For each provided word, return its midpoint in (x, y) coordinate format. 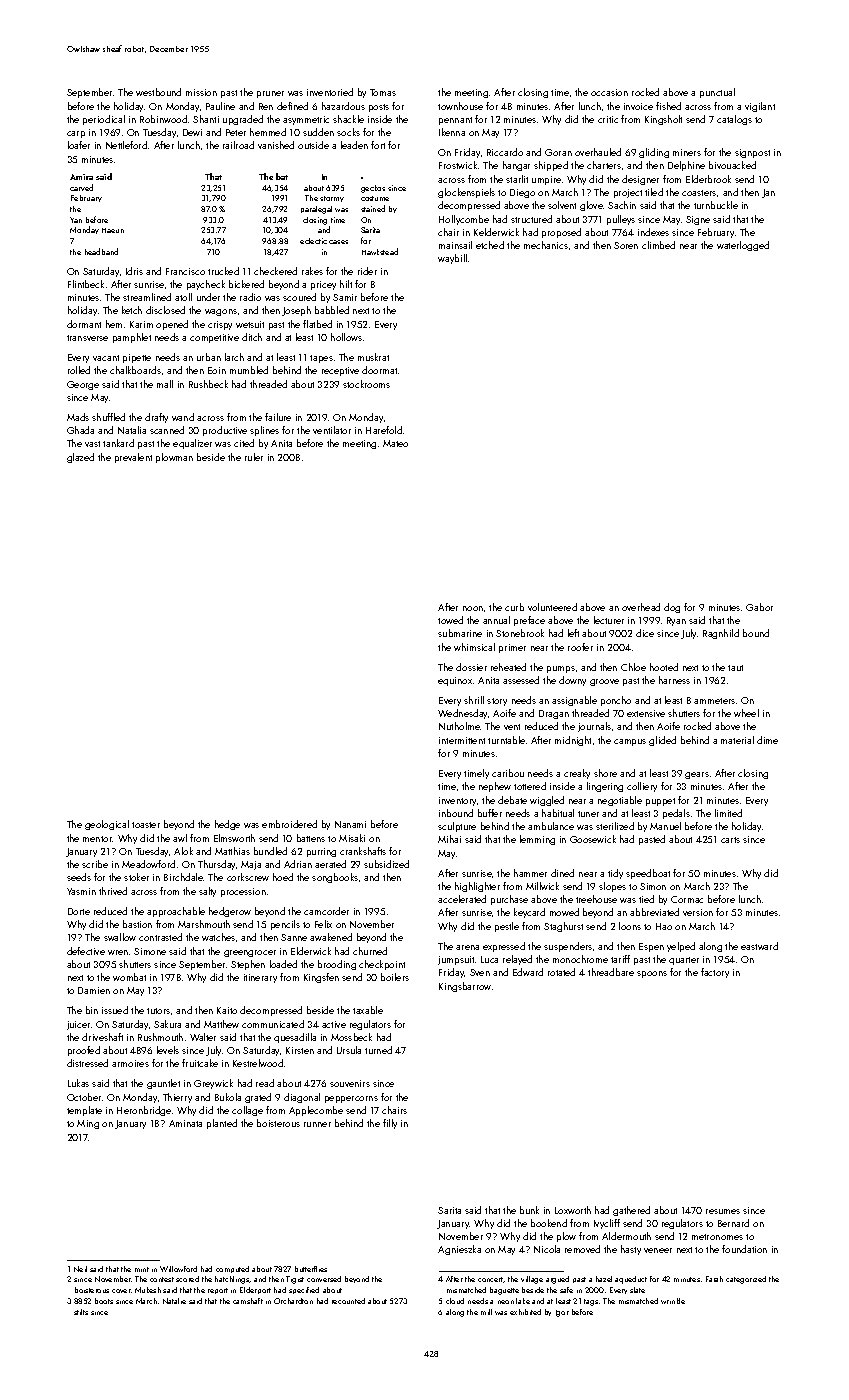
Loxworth (573, 1210)
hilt (346, 284)
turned (378, 1050)
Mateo (395, 443)
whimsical (474, 647)
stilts (81, 1312)
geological (107, 825)
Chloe (633, 667)
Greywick (213, 1084)
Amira (81, 177)
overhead (641, 607)
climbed (658, 245)
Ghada (80, 430)
